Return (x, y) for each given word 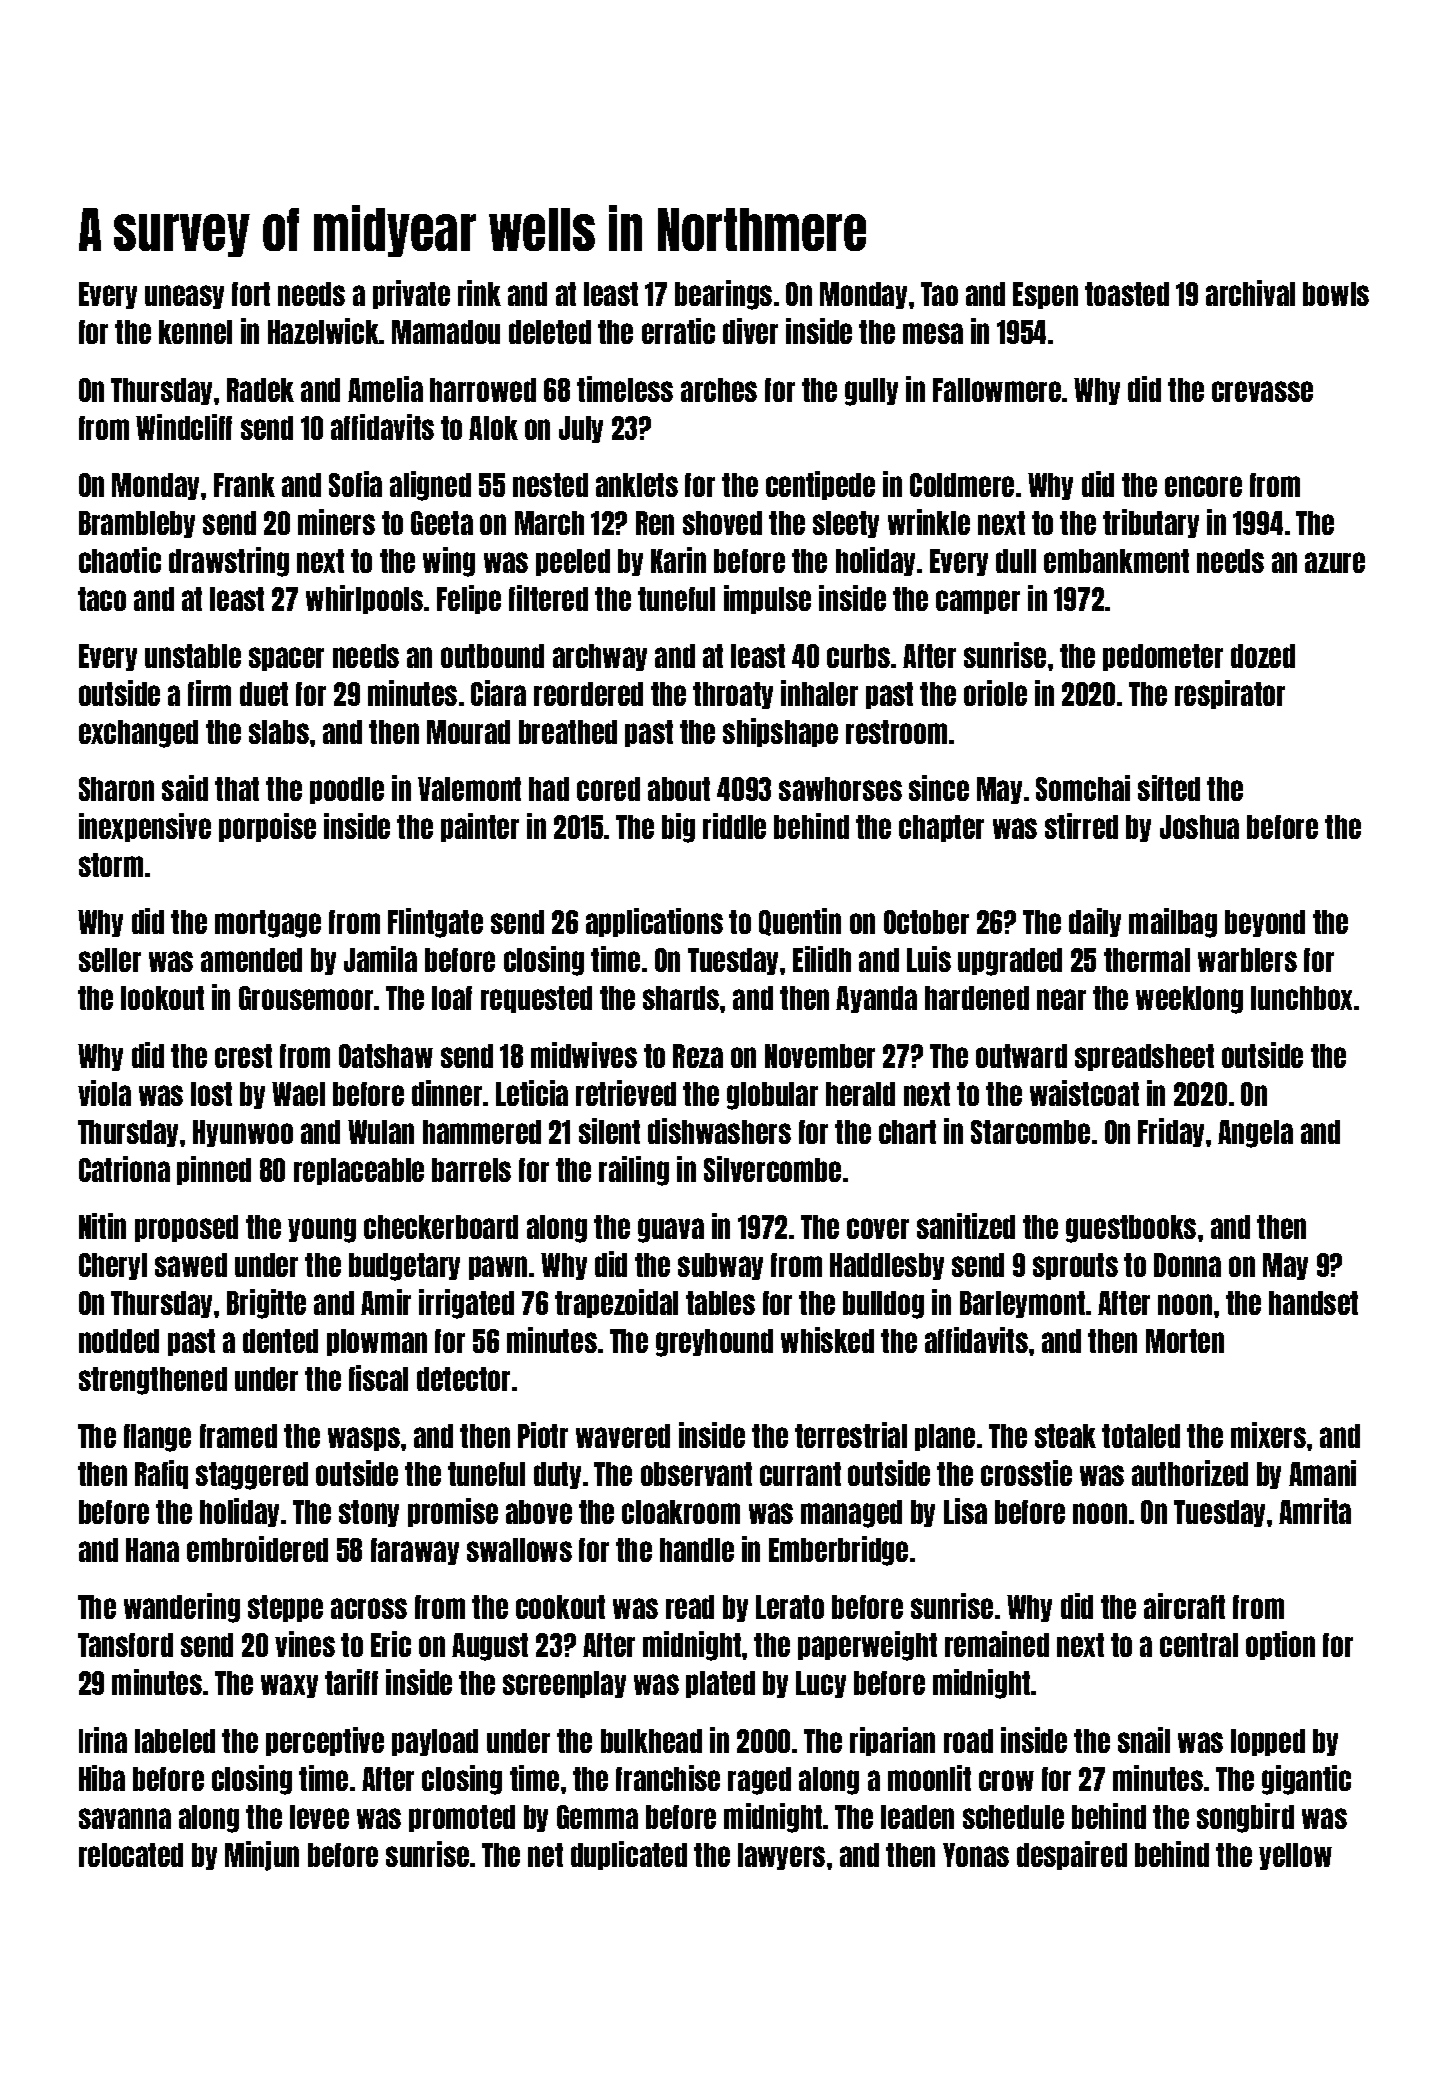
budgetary (404, 1267)
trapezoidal (616, 1303)
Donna (1187, 1265)
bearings (723, 295)
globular (772, 1096)
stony (369, 1513)
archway (600, 657)
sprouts (1075, 1266)
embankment (1116, 561)
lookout (162, 998)
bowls (1336, 294)
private (411, 294)
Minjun (262, 1856)
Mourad (468, 732)
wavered (623, 1436)
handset (1313, 1303)
